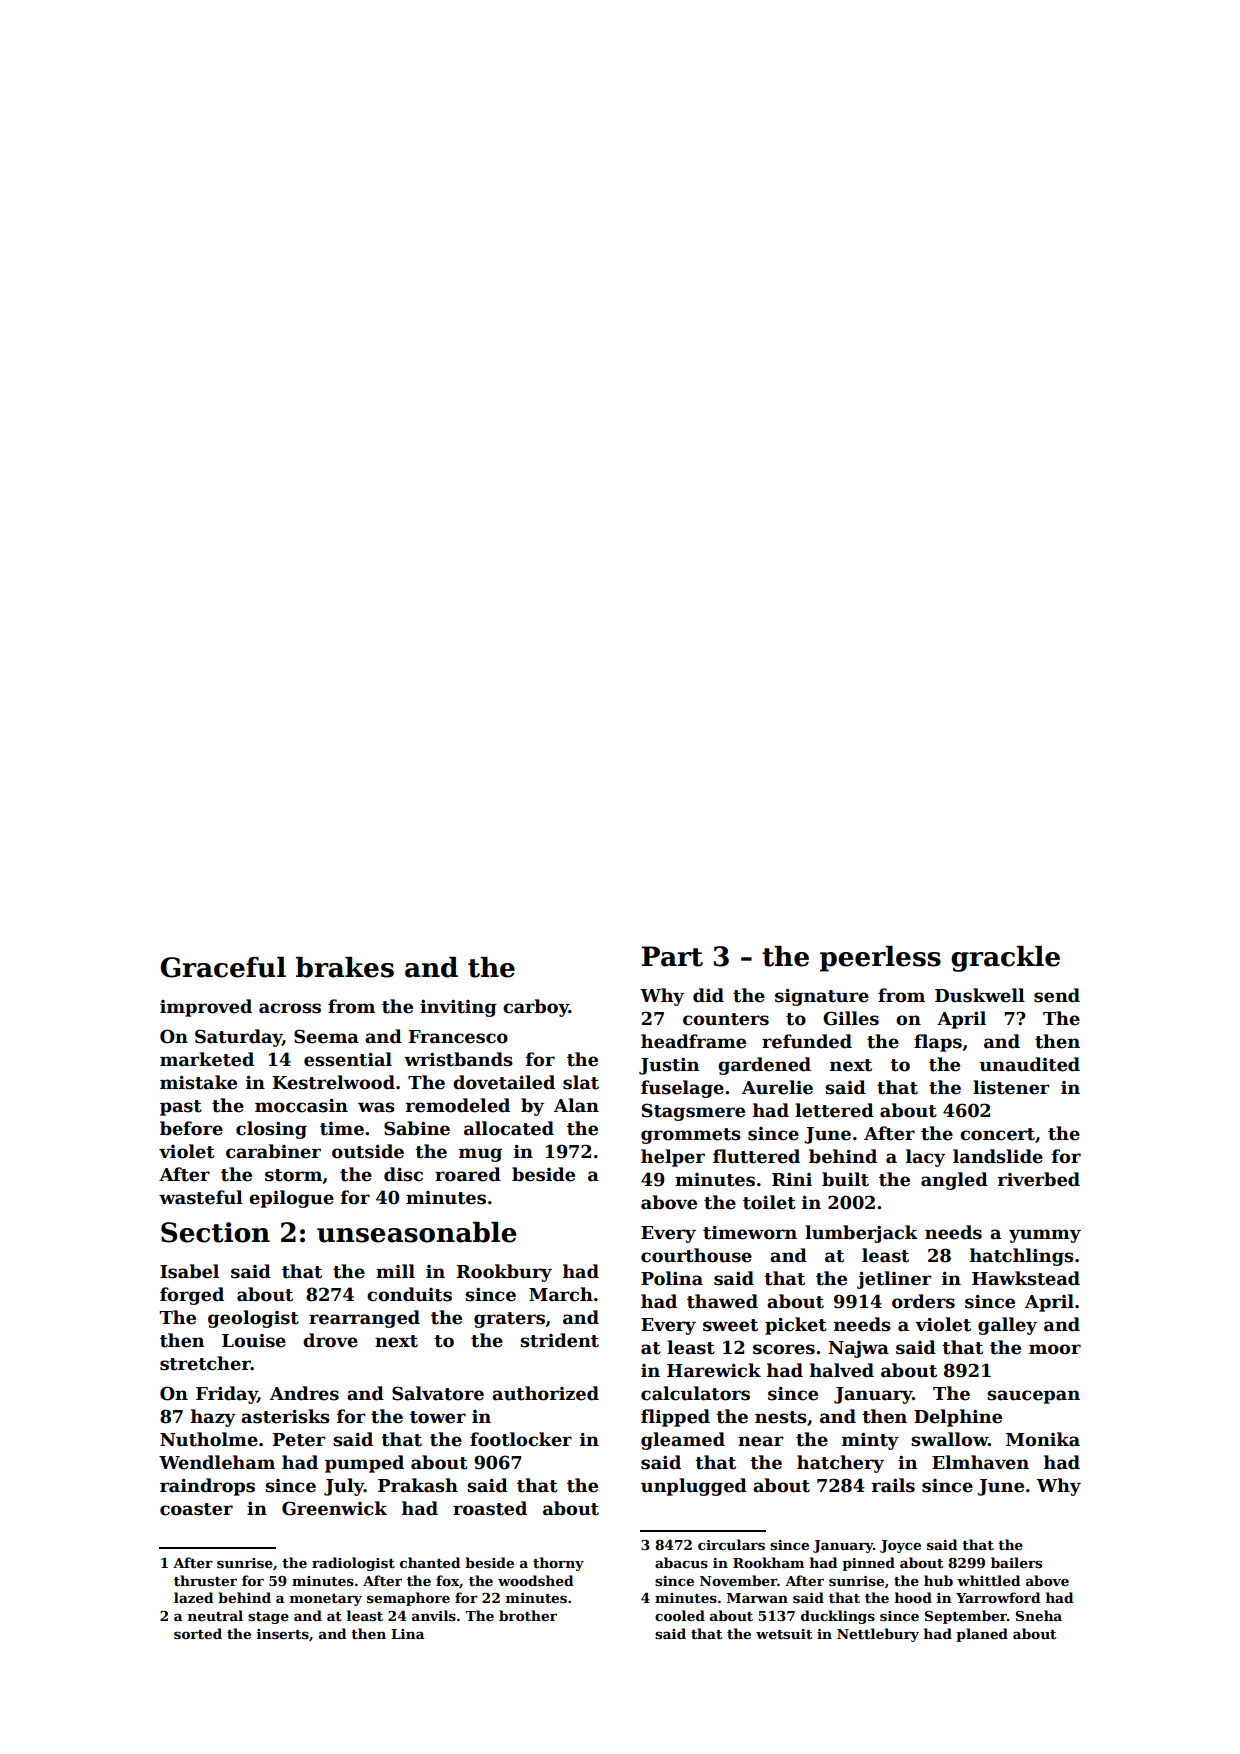 The image size is (1240, 1754). What do you see at coordinates (205, 1363) in the screenshot?
I see `stretcher` at bounding box center [205, 1363].
